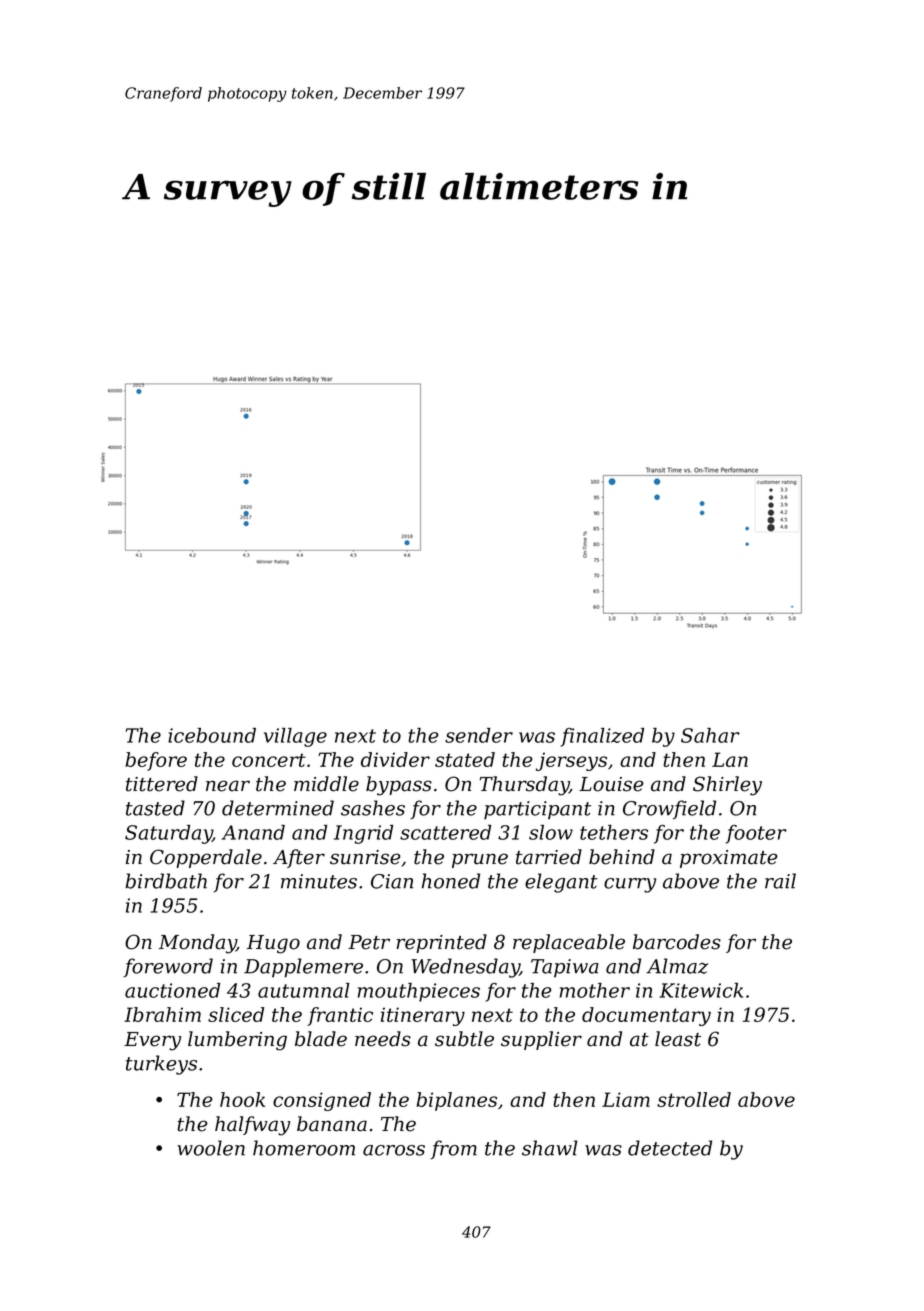  What do you see at coordinates (212, 735) in the screenshot?
I see `icebound` at bounding box center [212, 735].
